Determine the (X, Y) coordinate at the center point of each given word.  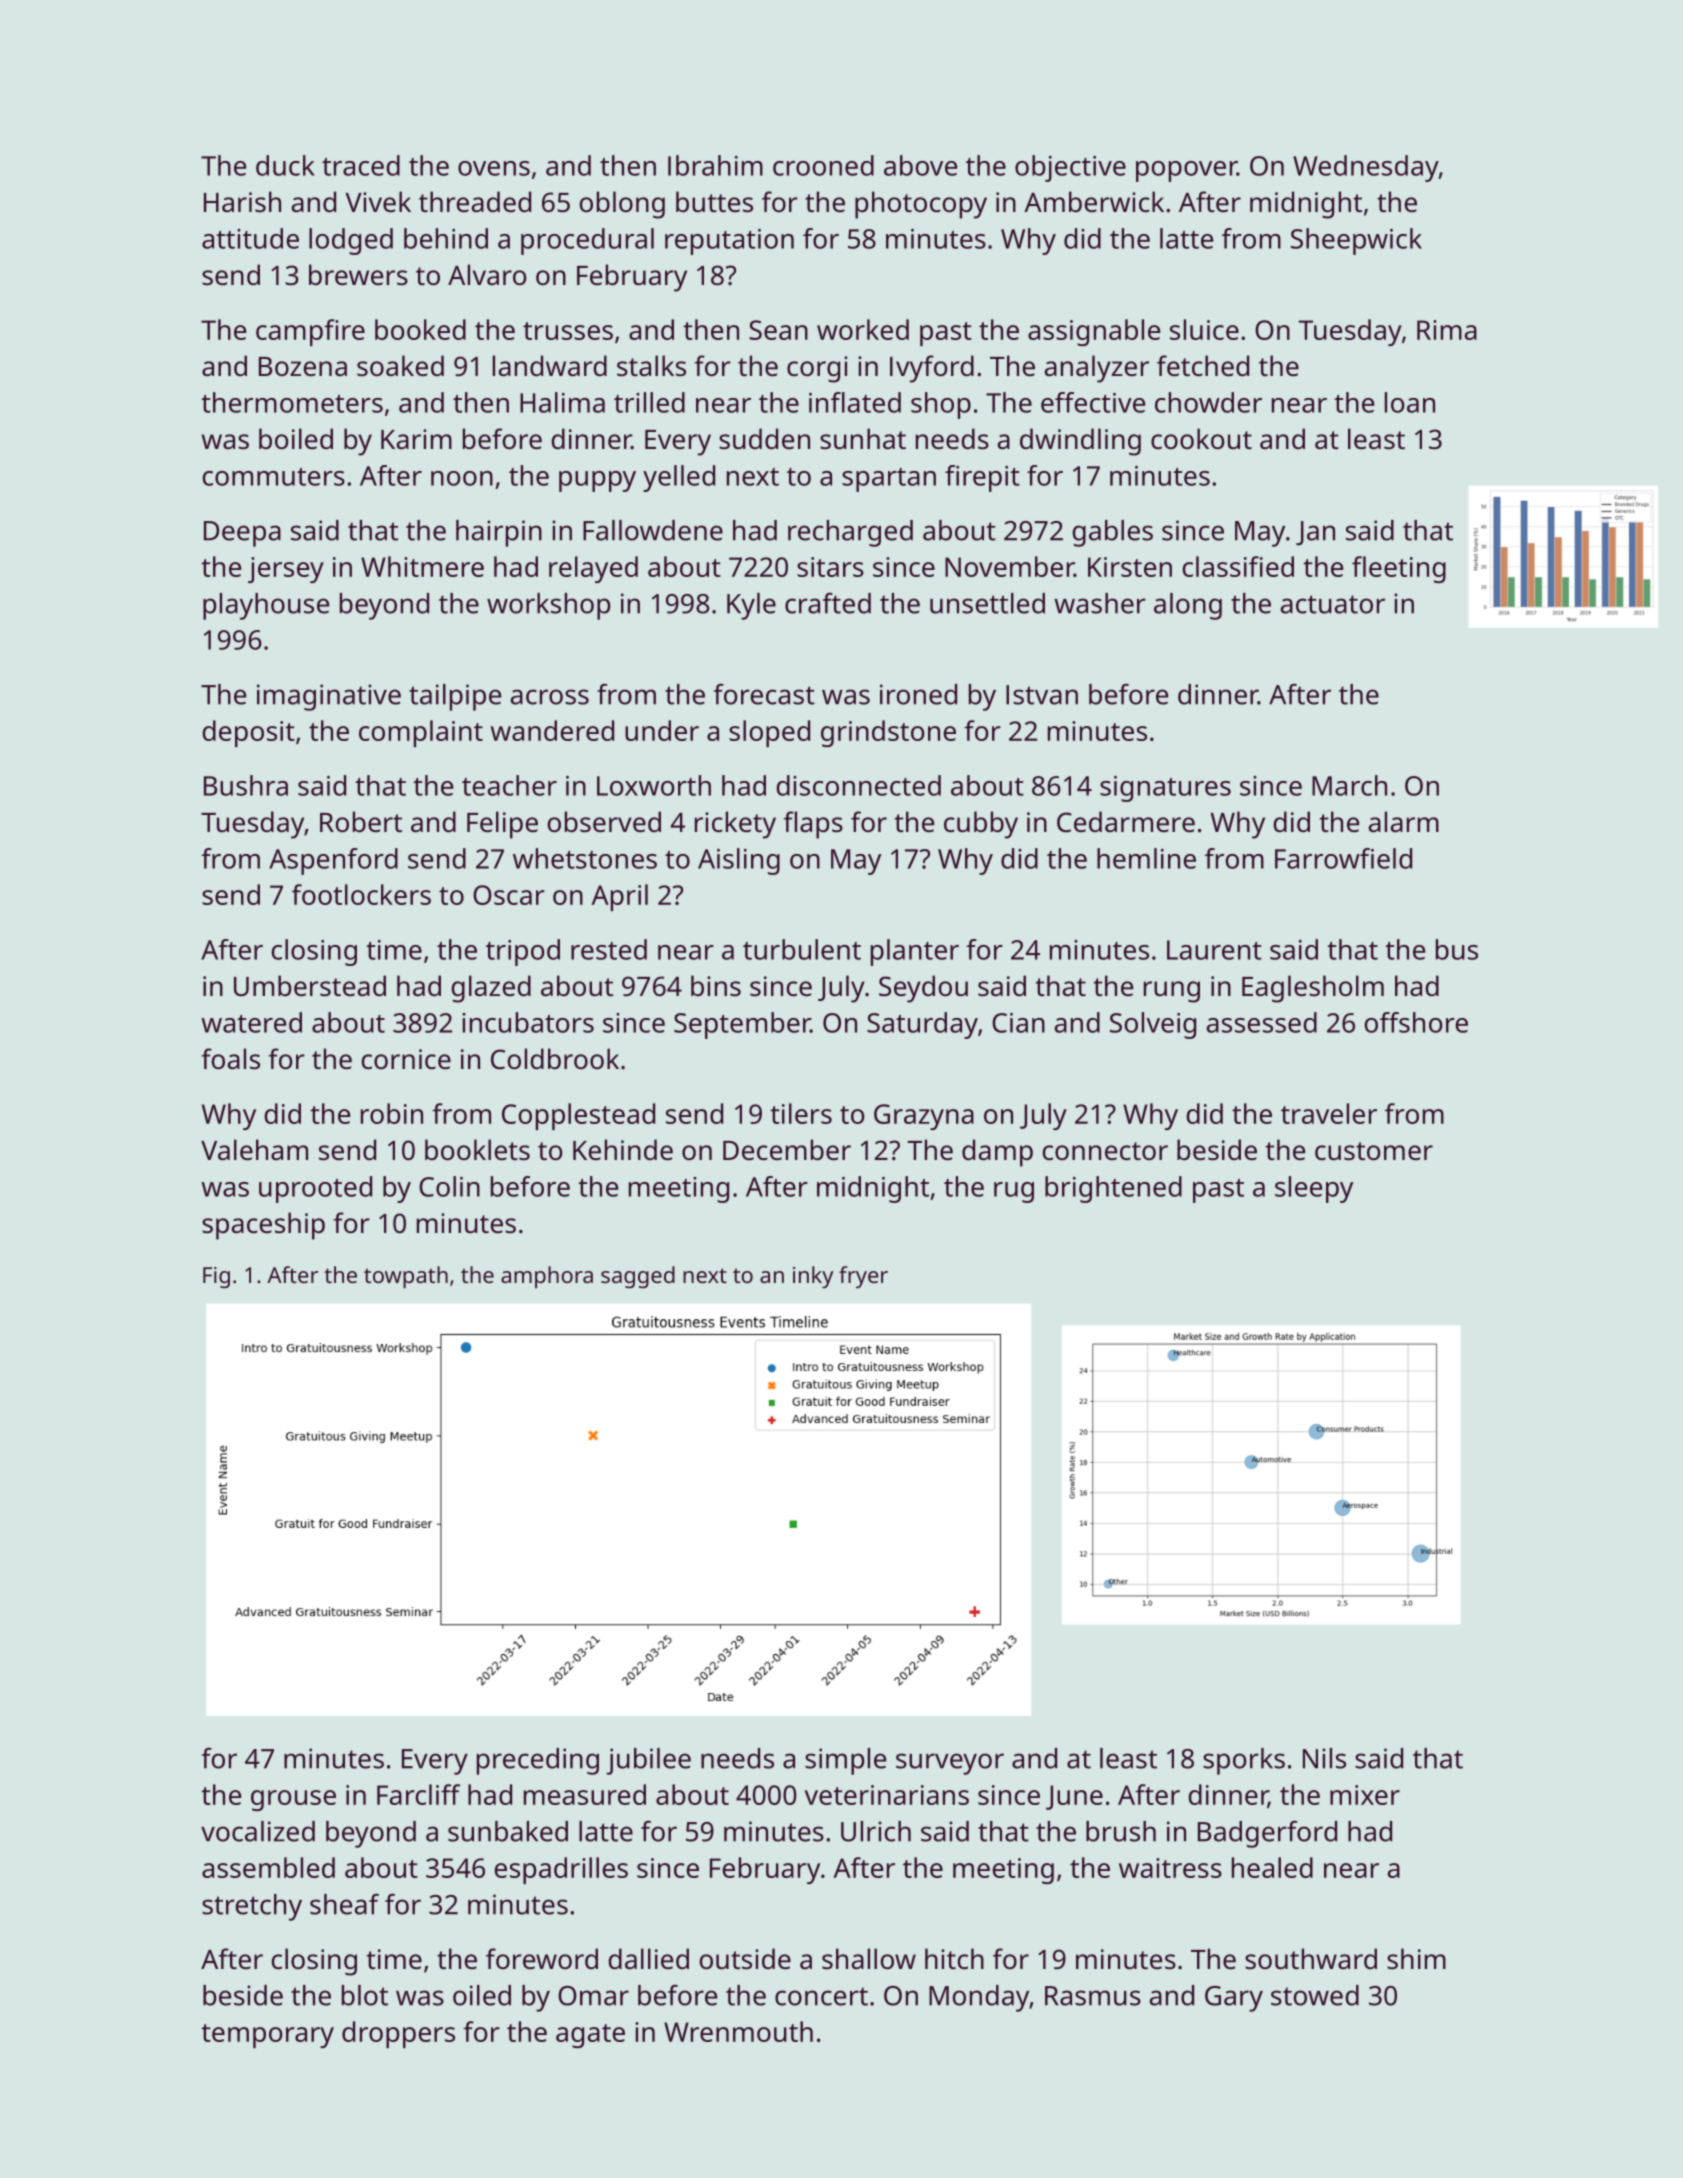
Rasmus (1093, 1996)
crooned (823, 165)
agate (590, 2036)
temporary (267, 2036)
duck (285, 165)
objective (1070, 168)
